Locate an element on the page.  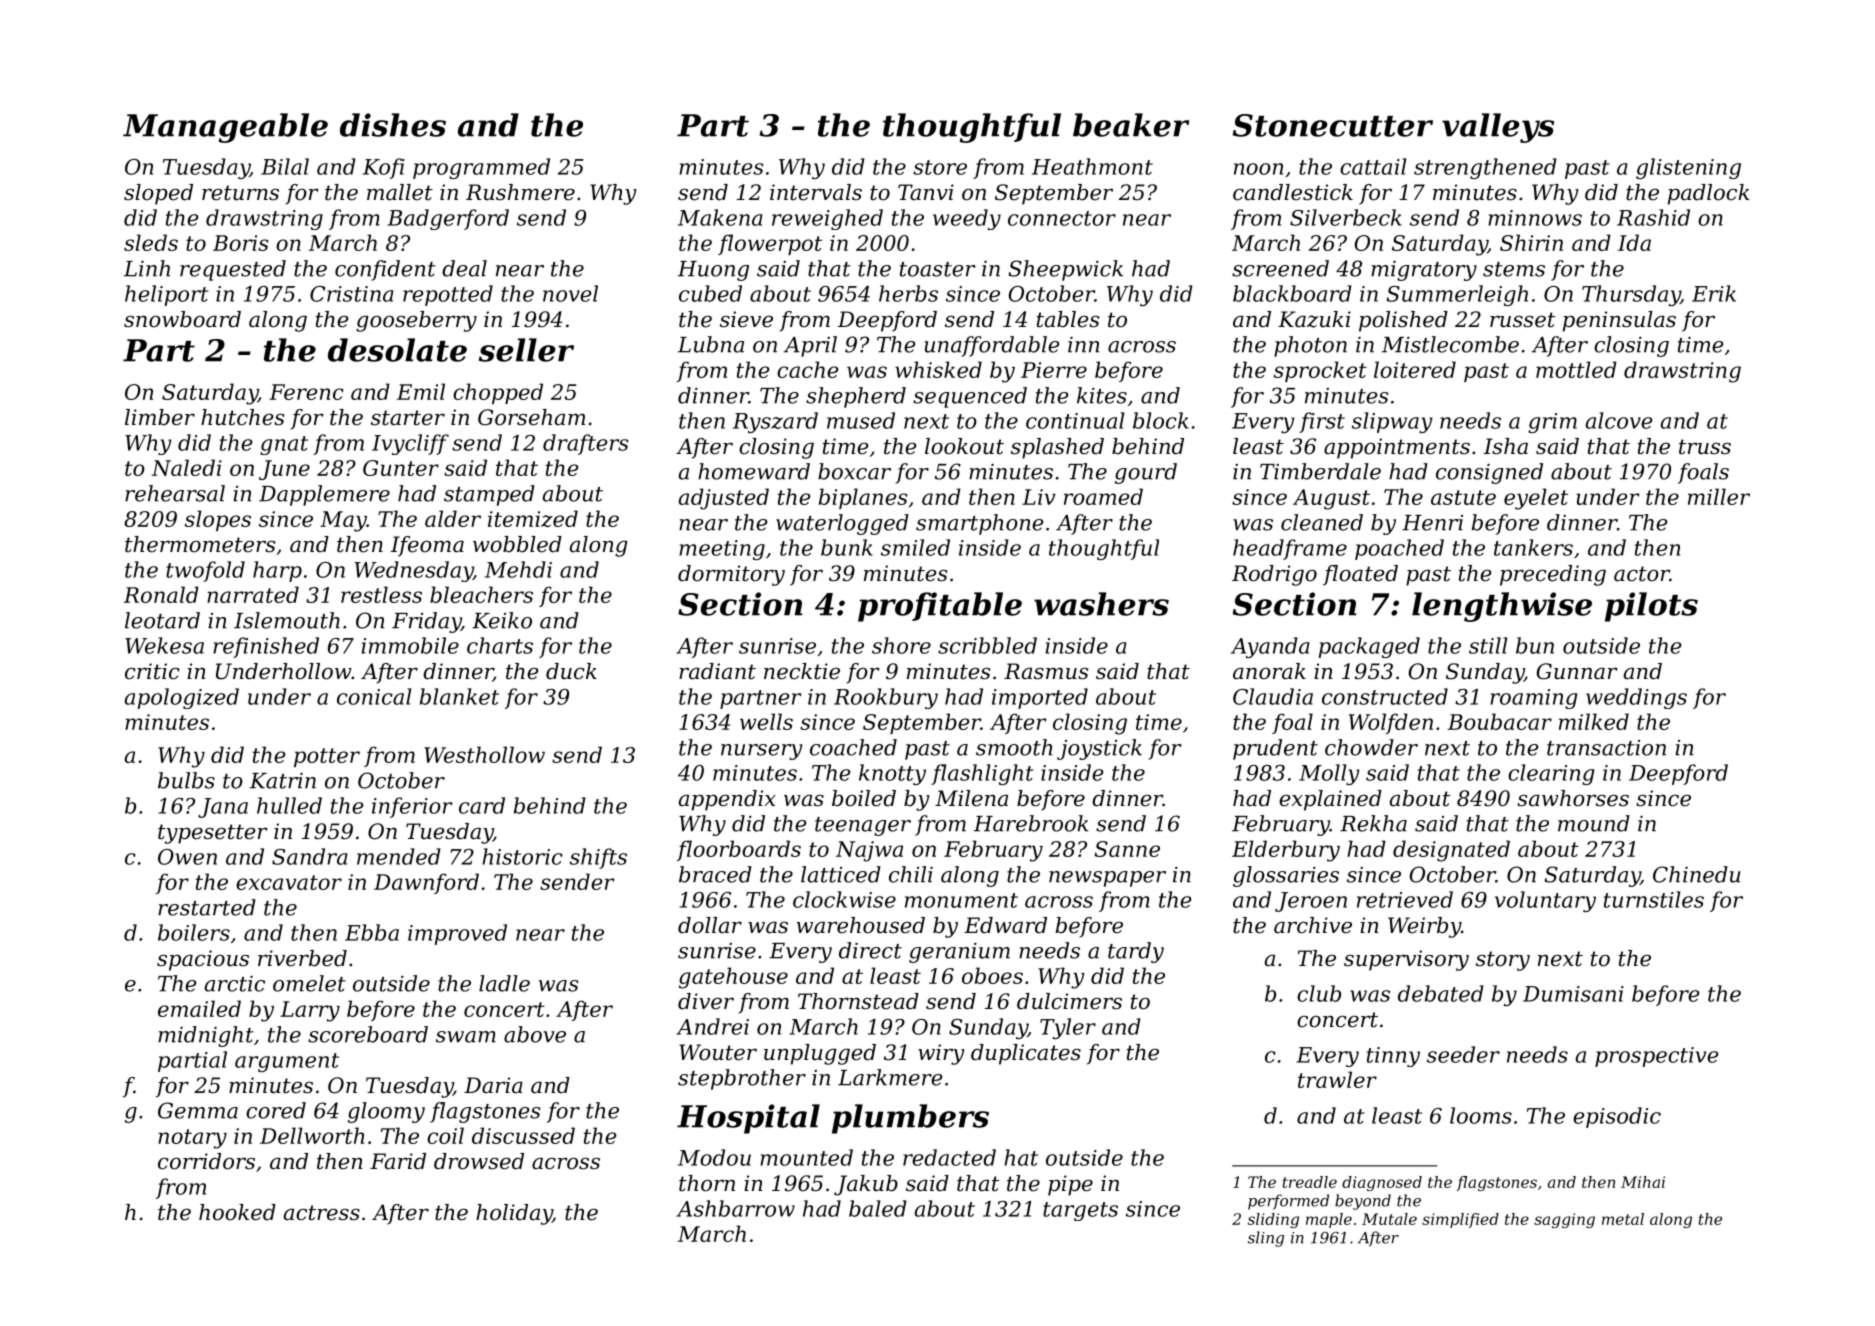
clearing is located at coordinates (1551, 774).
